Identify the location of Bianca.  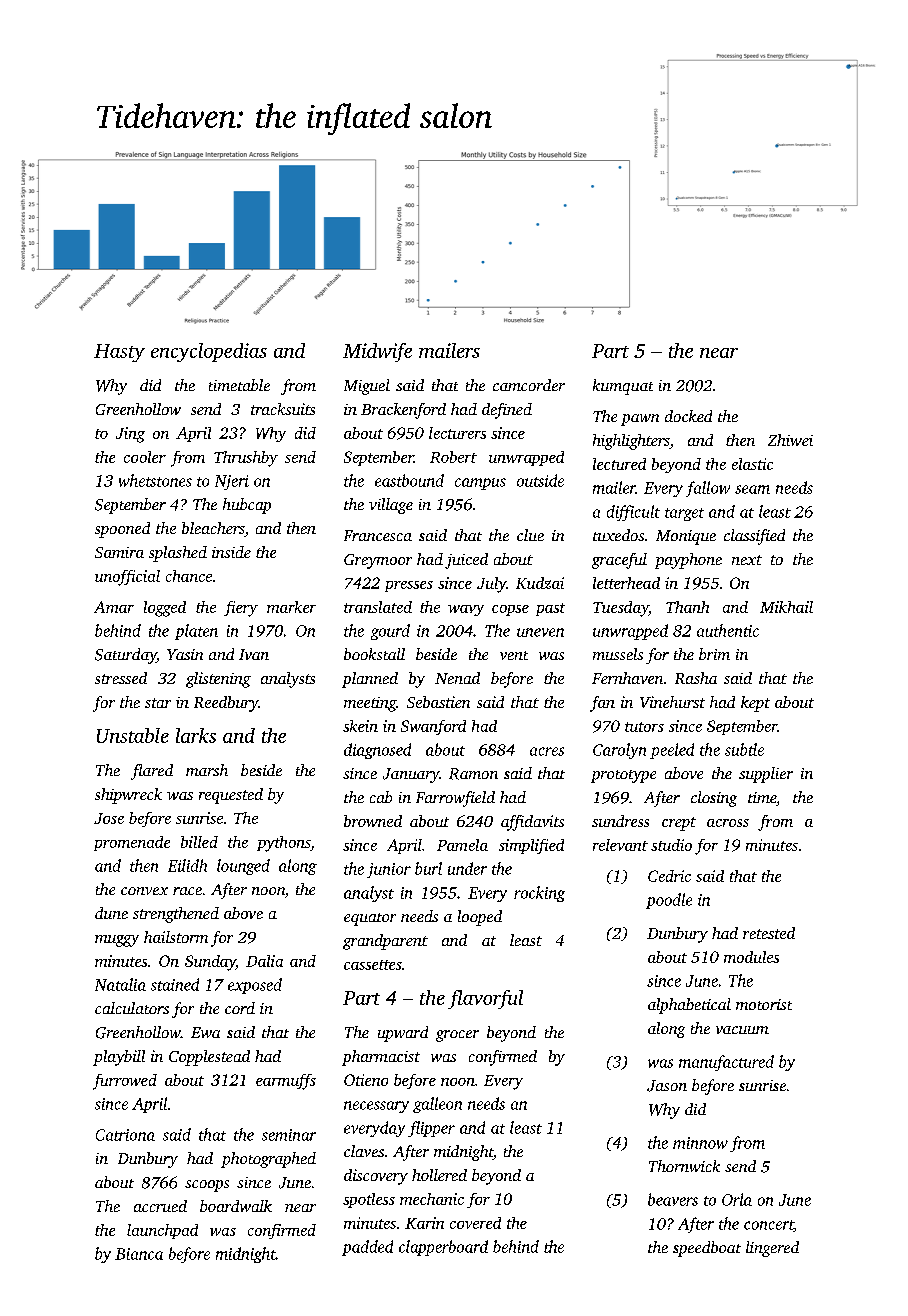
(139, 1254).
